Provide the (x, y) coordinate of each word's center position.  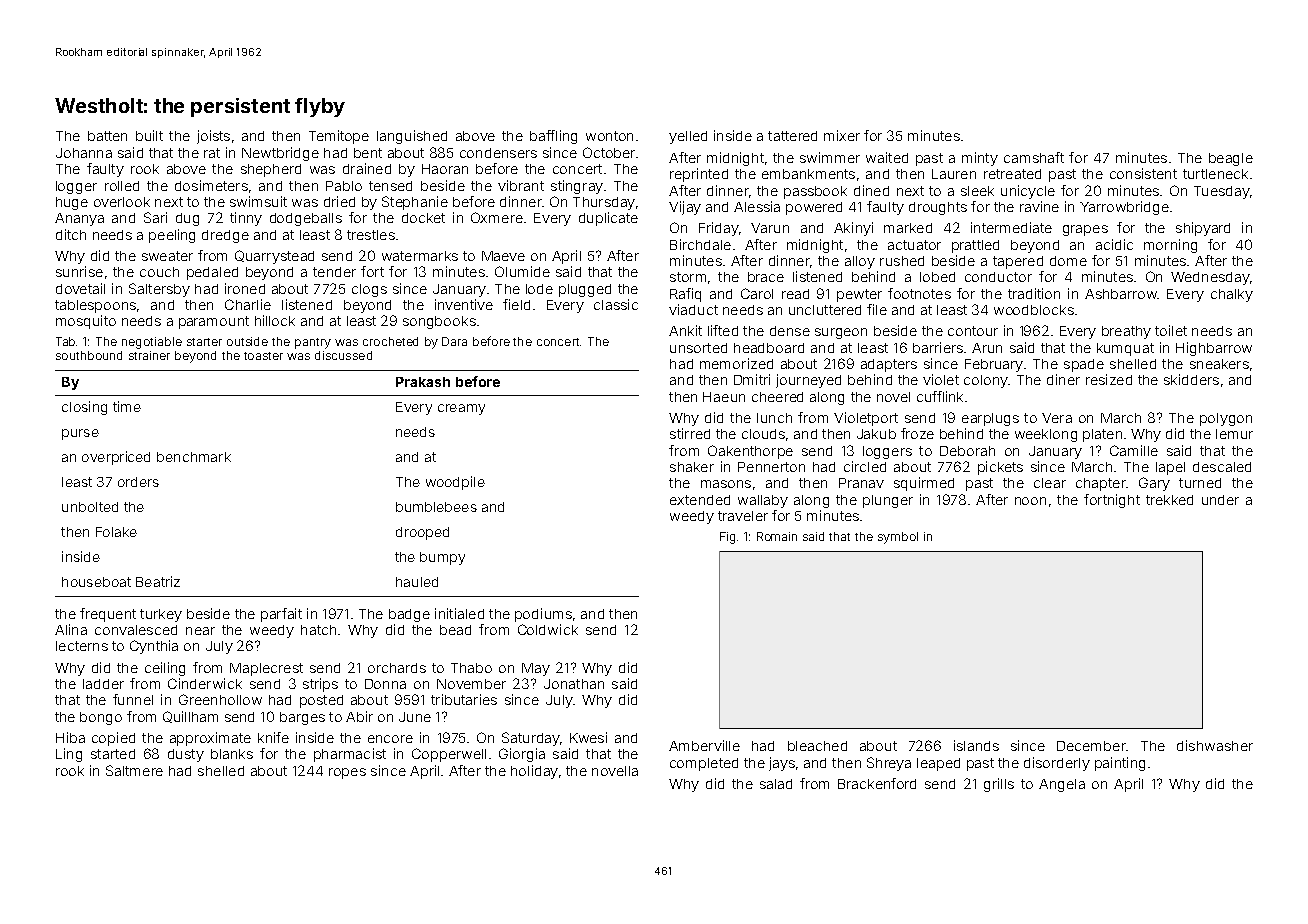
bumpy (442, 558)
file (877, 309)
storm (688, 277)
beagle (1231, 159)
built (149, 135)
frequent (108, 615)
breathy (1126, 332)
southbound (89, 355)
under (1220, 500)
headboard (769, 348)
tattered (792, 136)
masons (726, 484)
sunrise (79, 271)
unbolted (90, 507)
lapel (1170, 468)
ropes (347, 773)
